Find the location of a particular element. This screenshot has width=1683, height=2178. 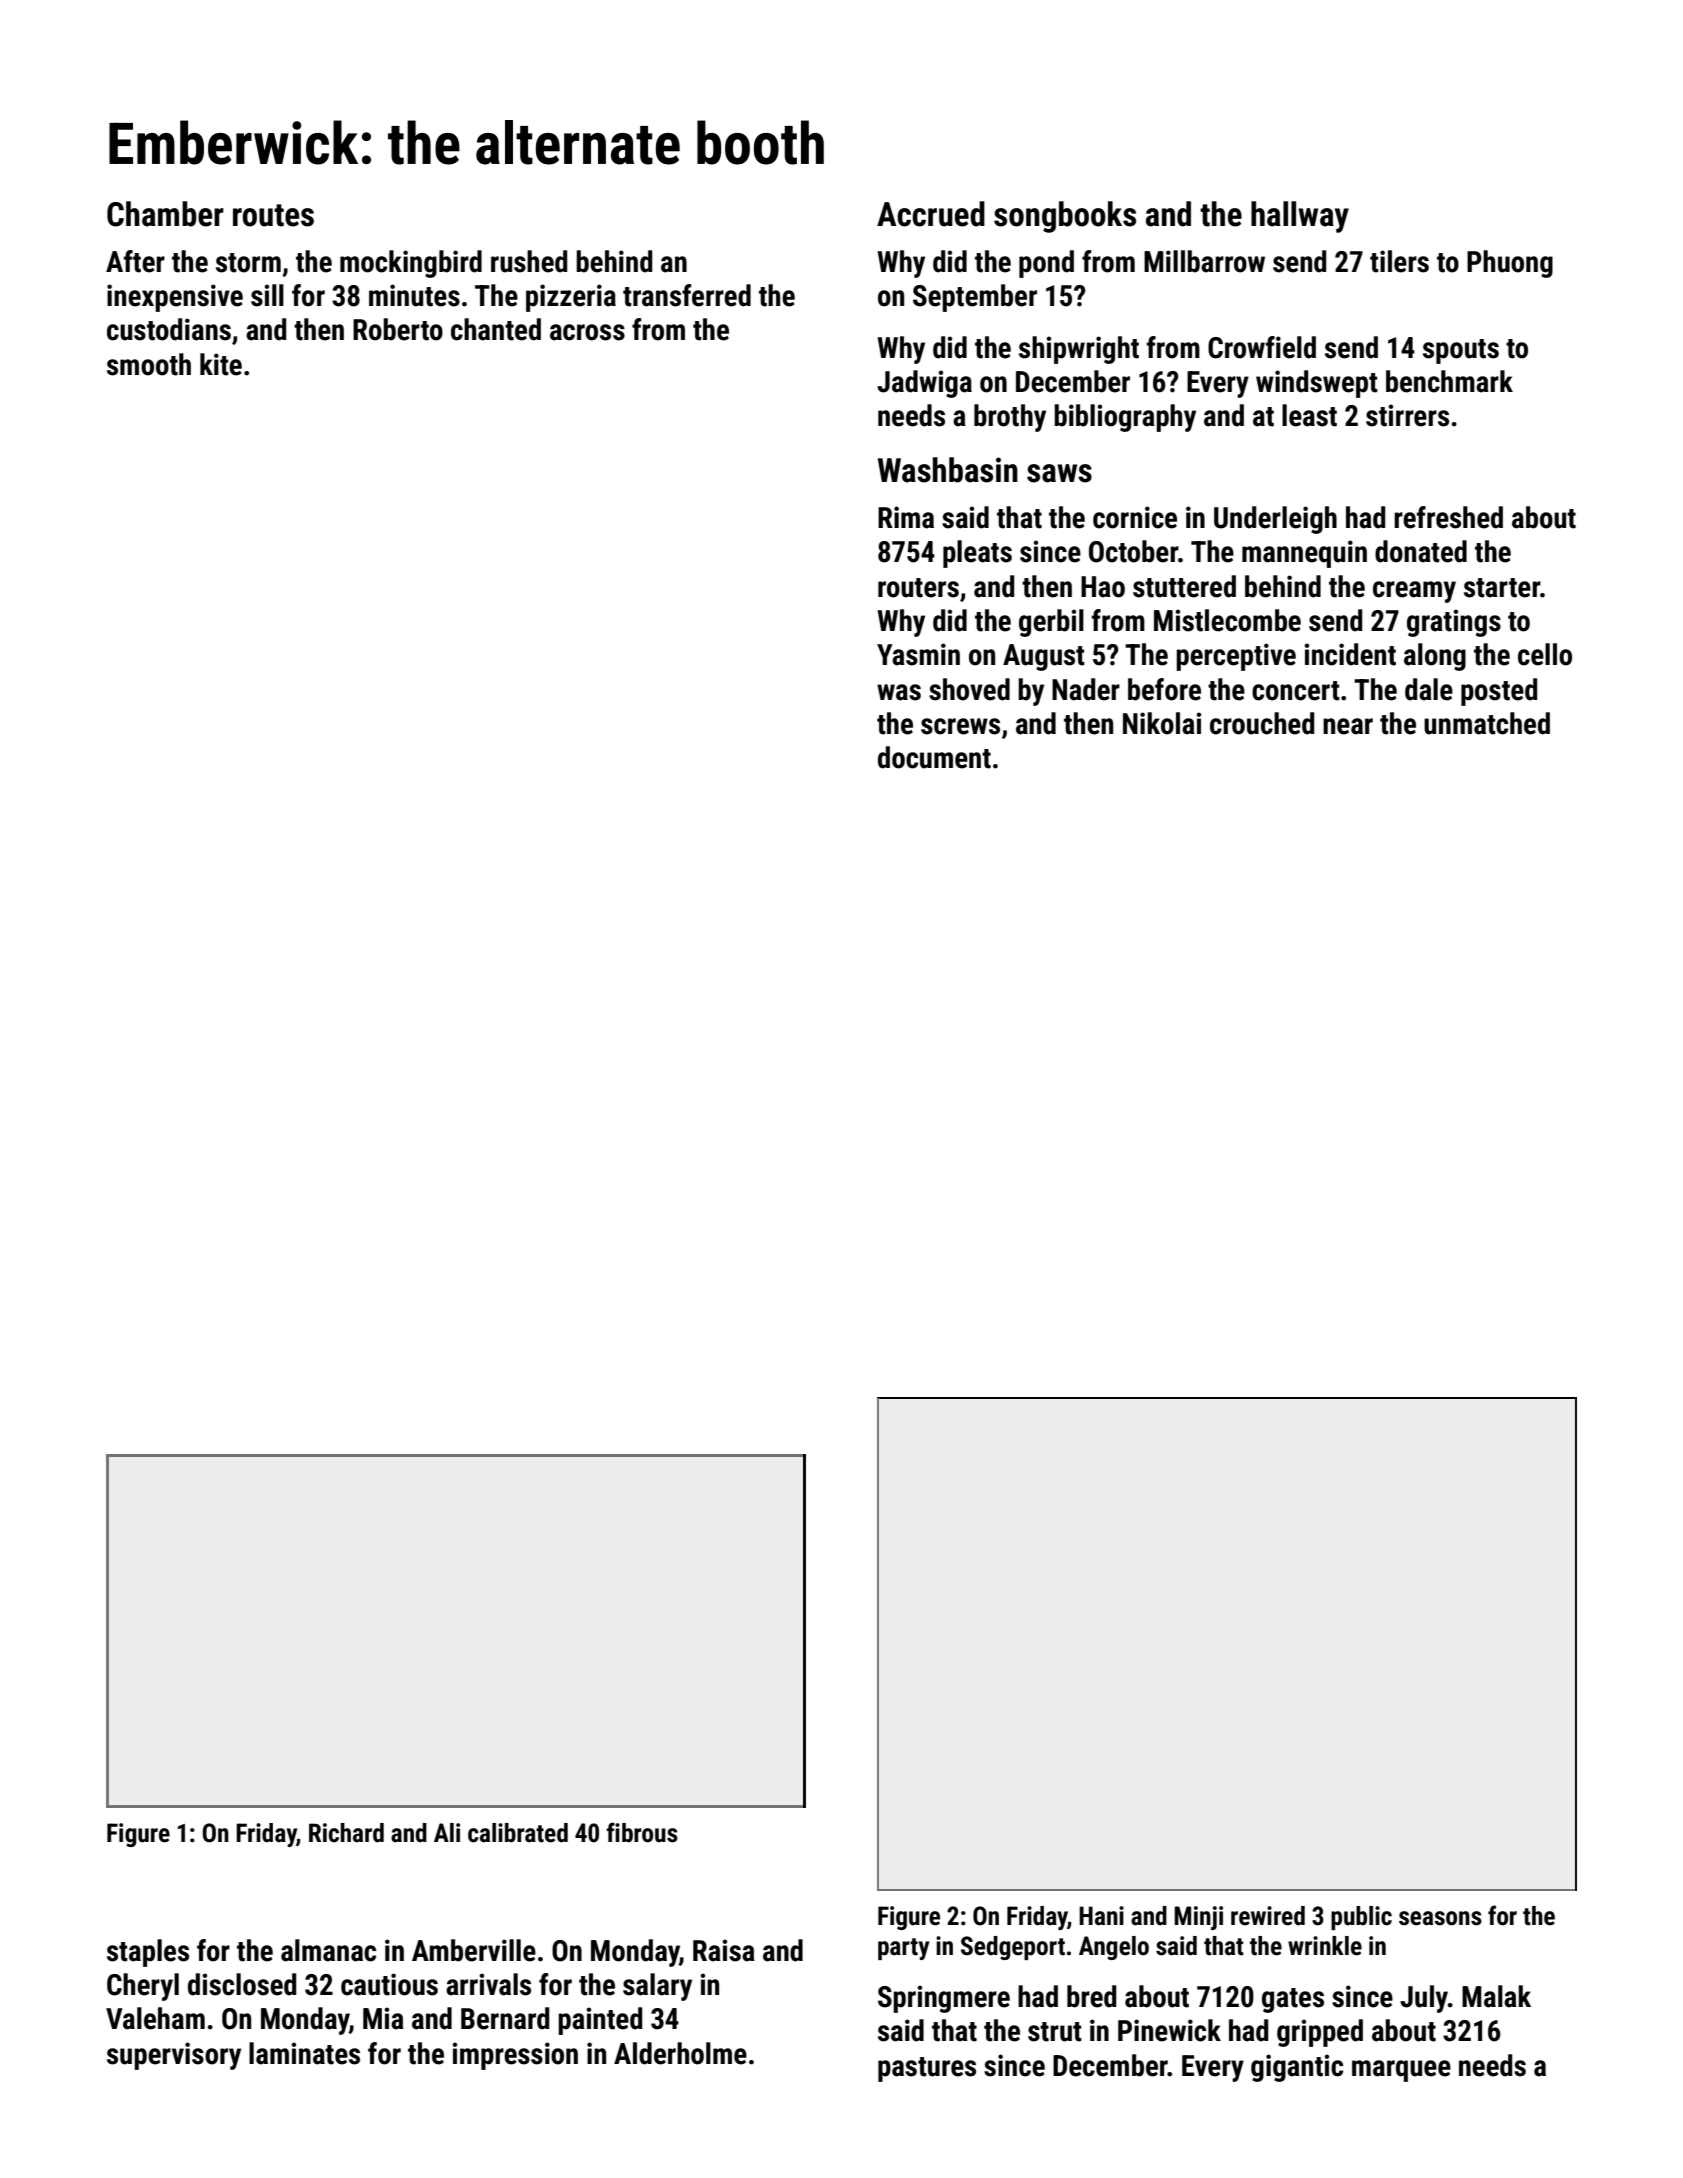

marquee is located at coordinates (1401, 2071).
